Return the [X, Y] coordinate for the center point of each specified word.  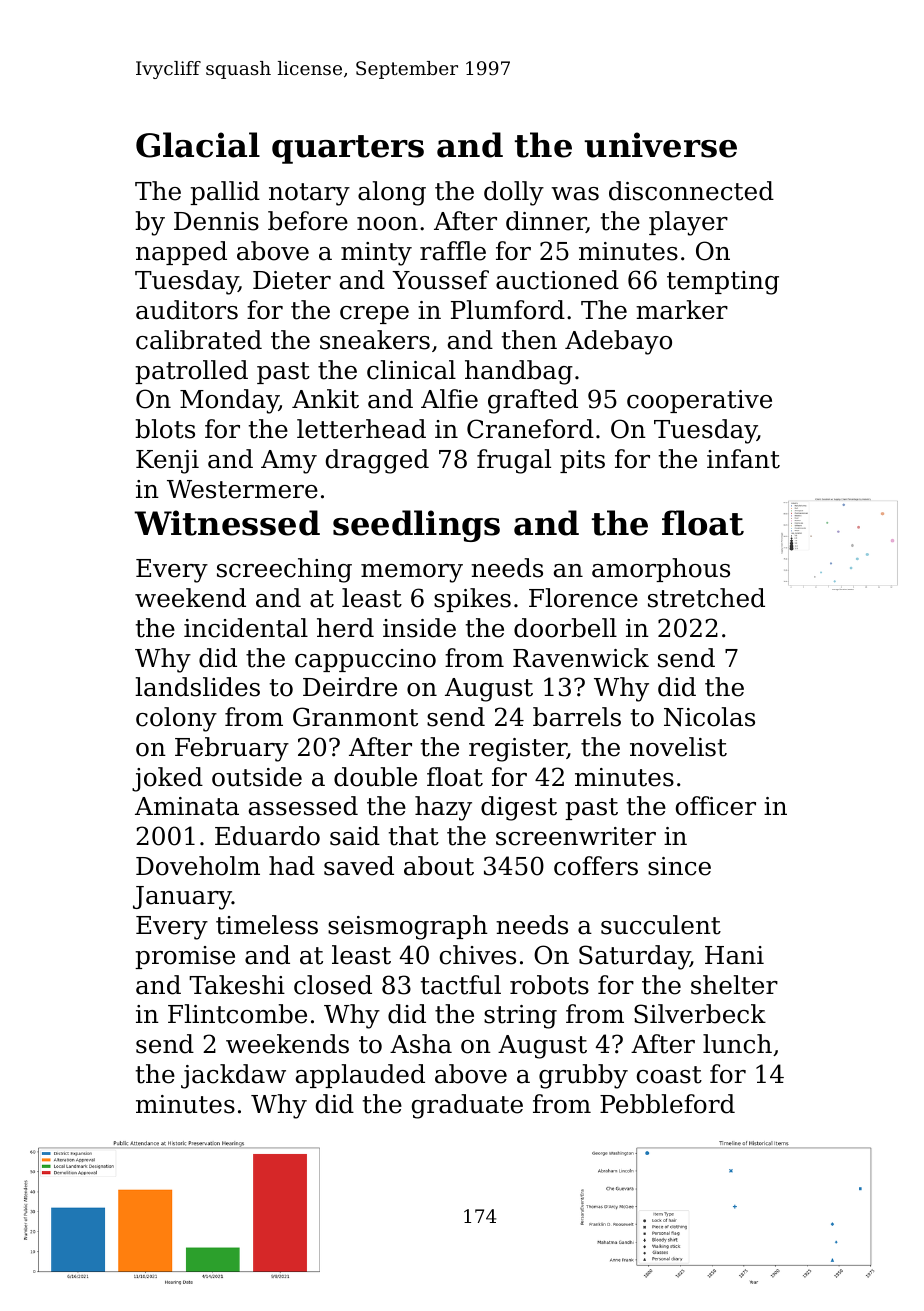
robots [549, 985]
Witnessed [227, 523]
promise [185, 957]
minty [376, 254]
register [518, 750]
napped [181, 253]
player [688, 223]
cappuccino [365, 660]
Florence [583, 598]
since [679, 866]
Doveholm [198, 866]
